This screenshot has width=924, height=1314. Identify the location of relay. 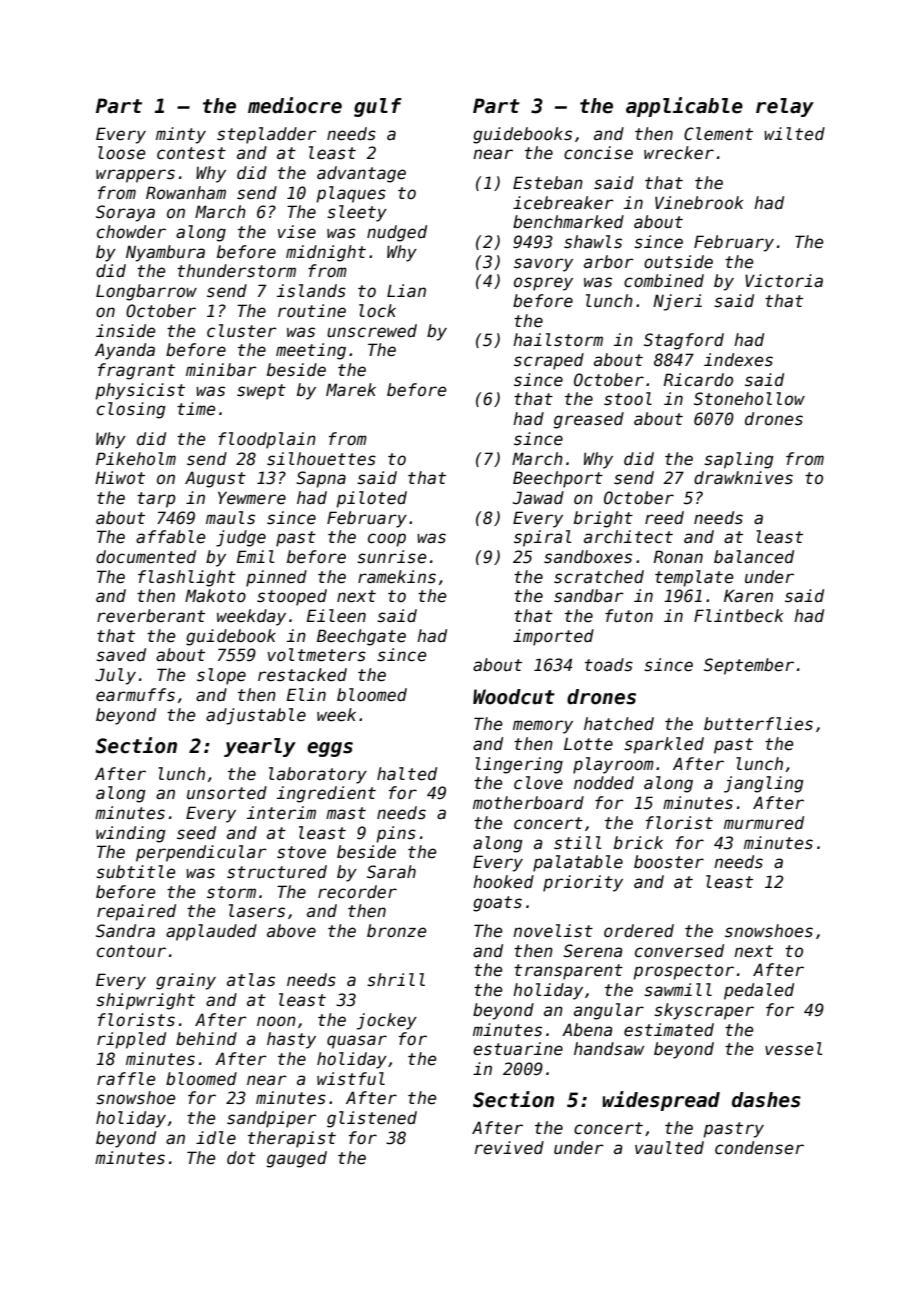
(785, 107).
